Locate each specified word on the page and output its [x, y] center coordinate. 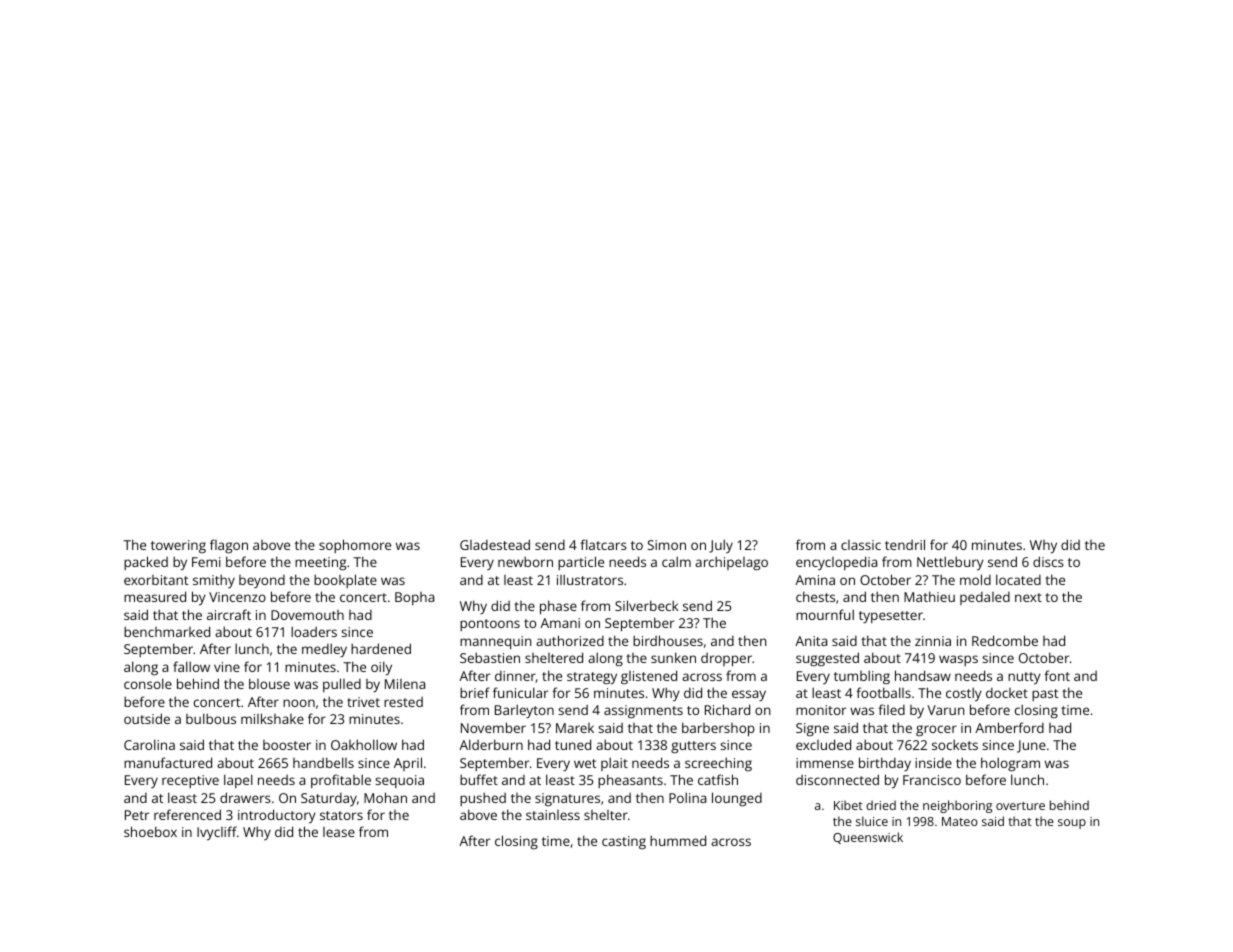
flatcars [603, 544]
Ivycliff [217, 833]
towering [178, 546]
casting [624, 842]
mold [975, 579]
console [148, 683]
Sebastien [490, 657]
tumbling [862, 677]
